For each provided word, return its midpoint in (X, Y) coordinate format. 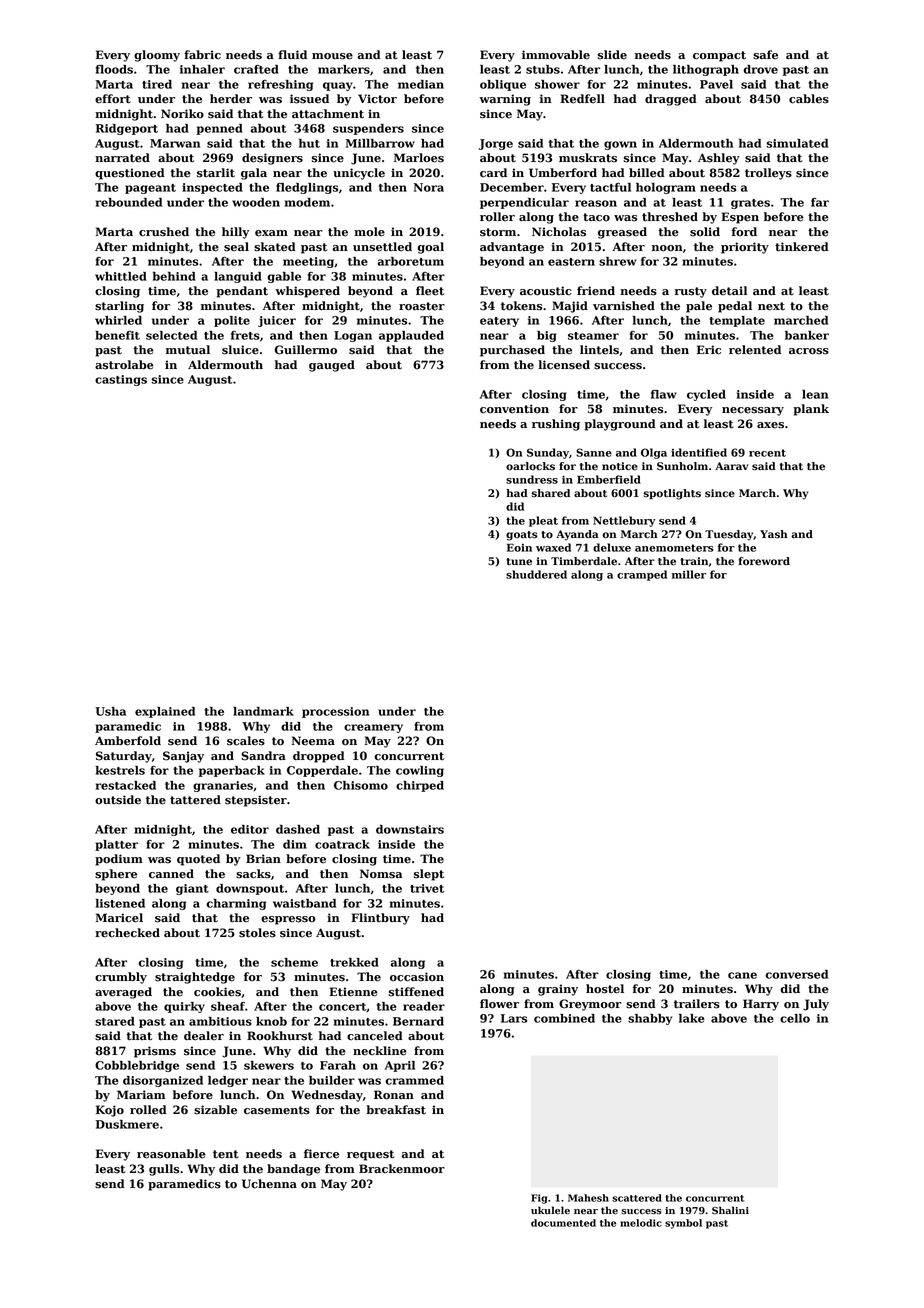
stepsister (256, 801)
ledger (228, 1081)
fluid (292, 54)
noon (667, 248)
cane (742, 975)
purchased (512, 351)
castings (121, 380)
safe (765, 55)
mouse (332, 56)
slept (429, 875)
